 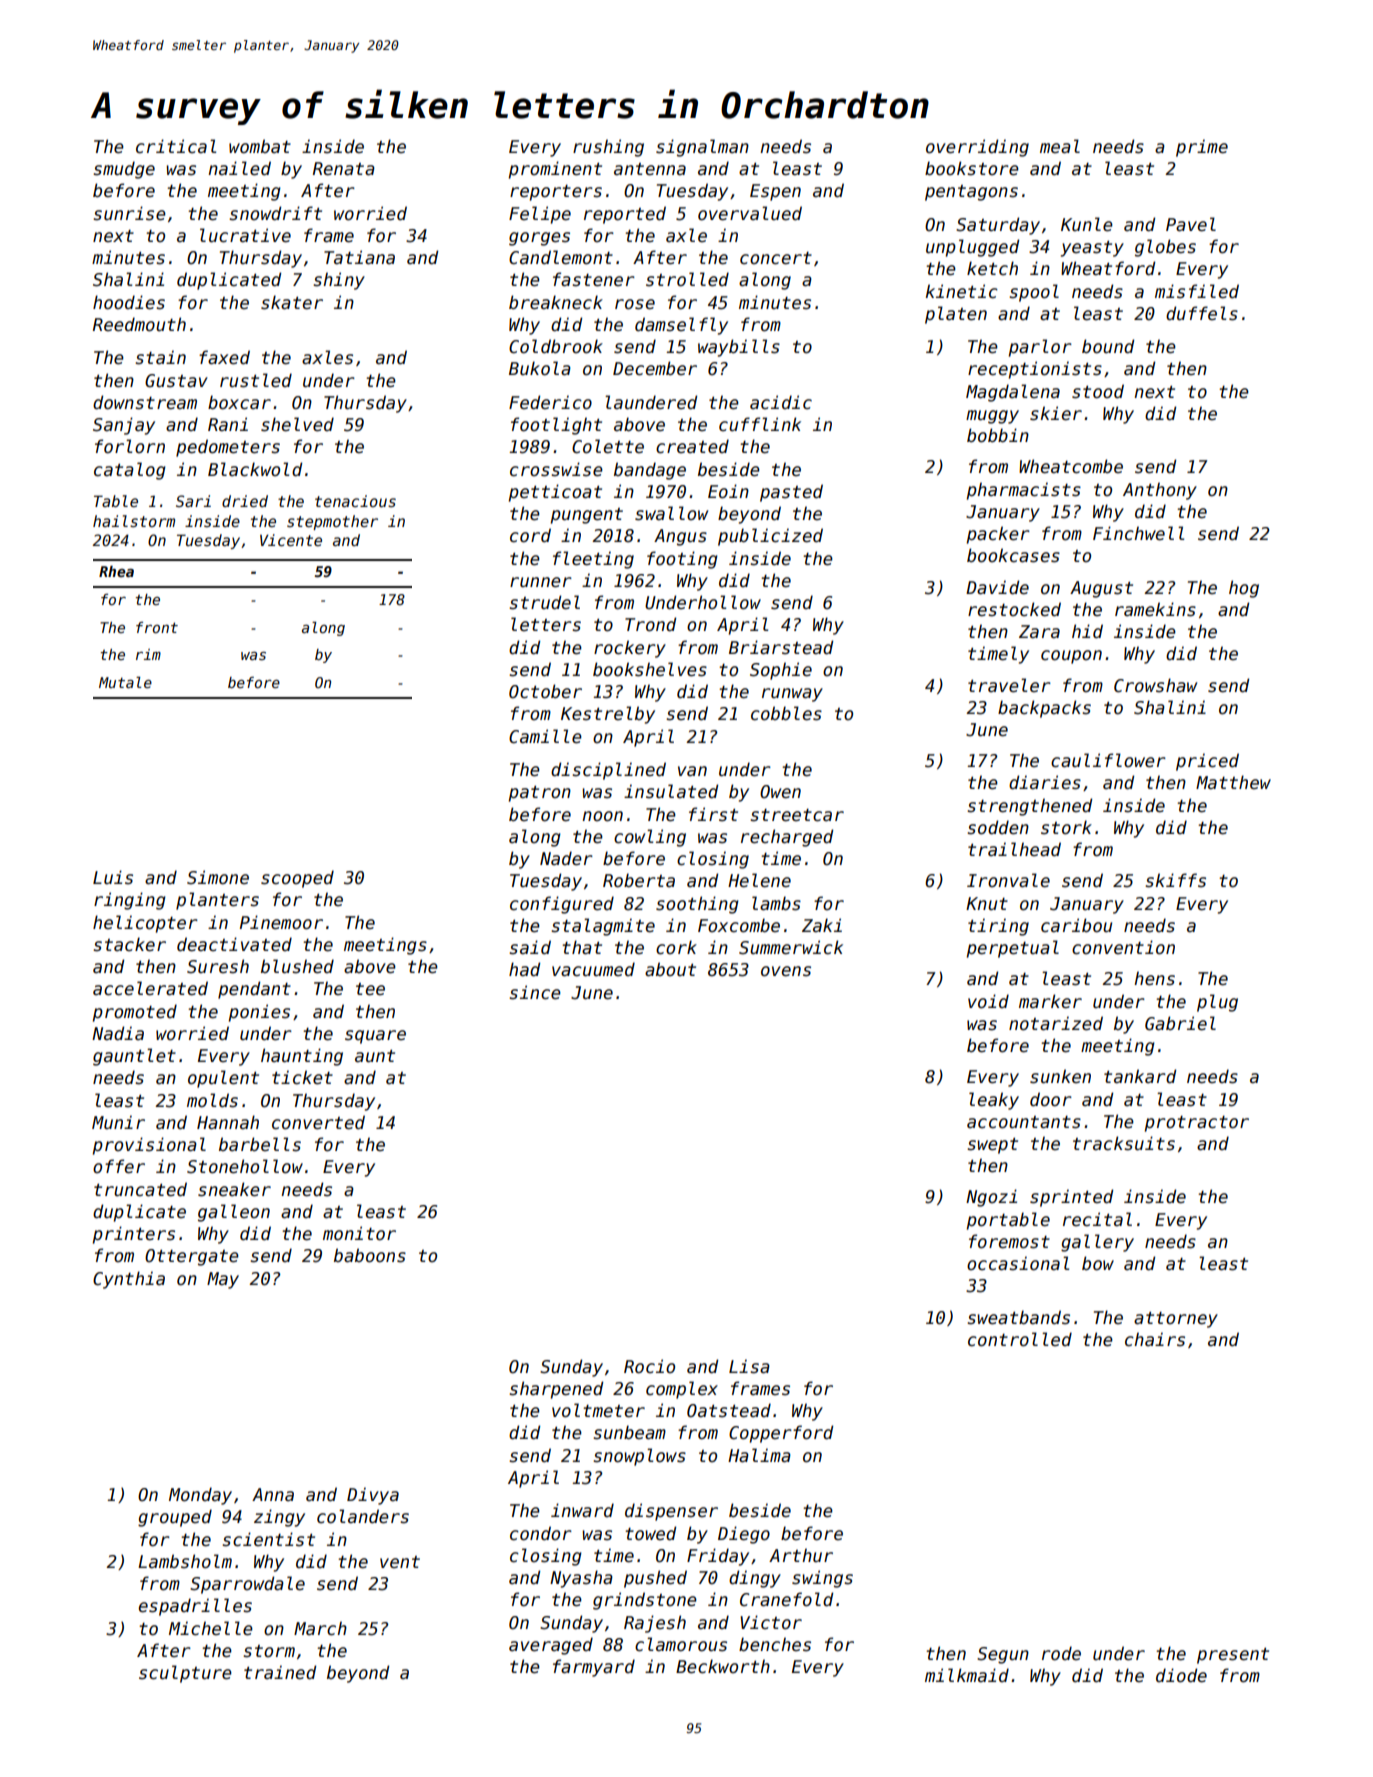 I want to click on critical, so click(x=176, y=146).
